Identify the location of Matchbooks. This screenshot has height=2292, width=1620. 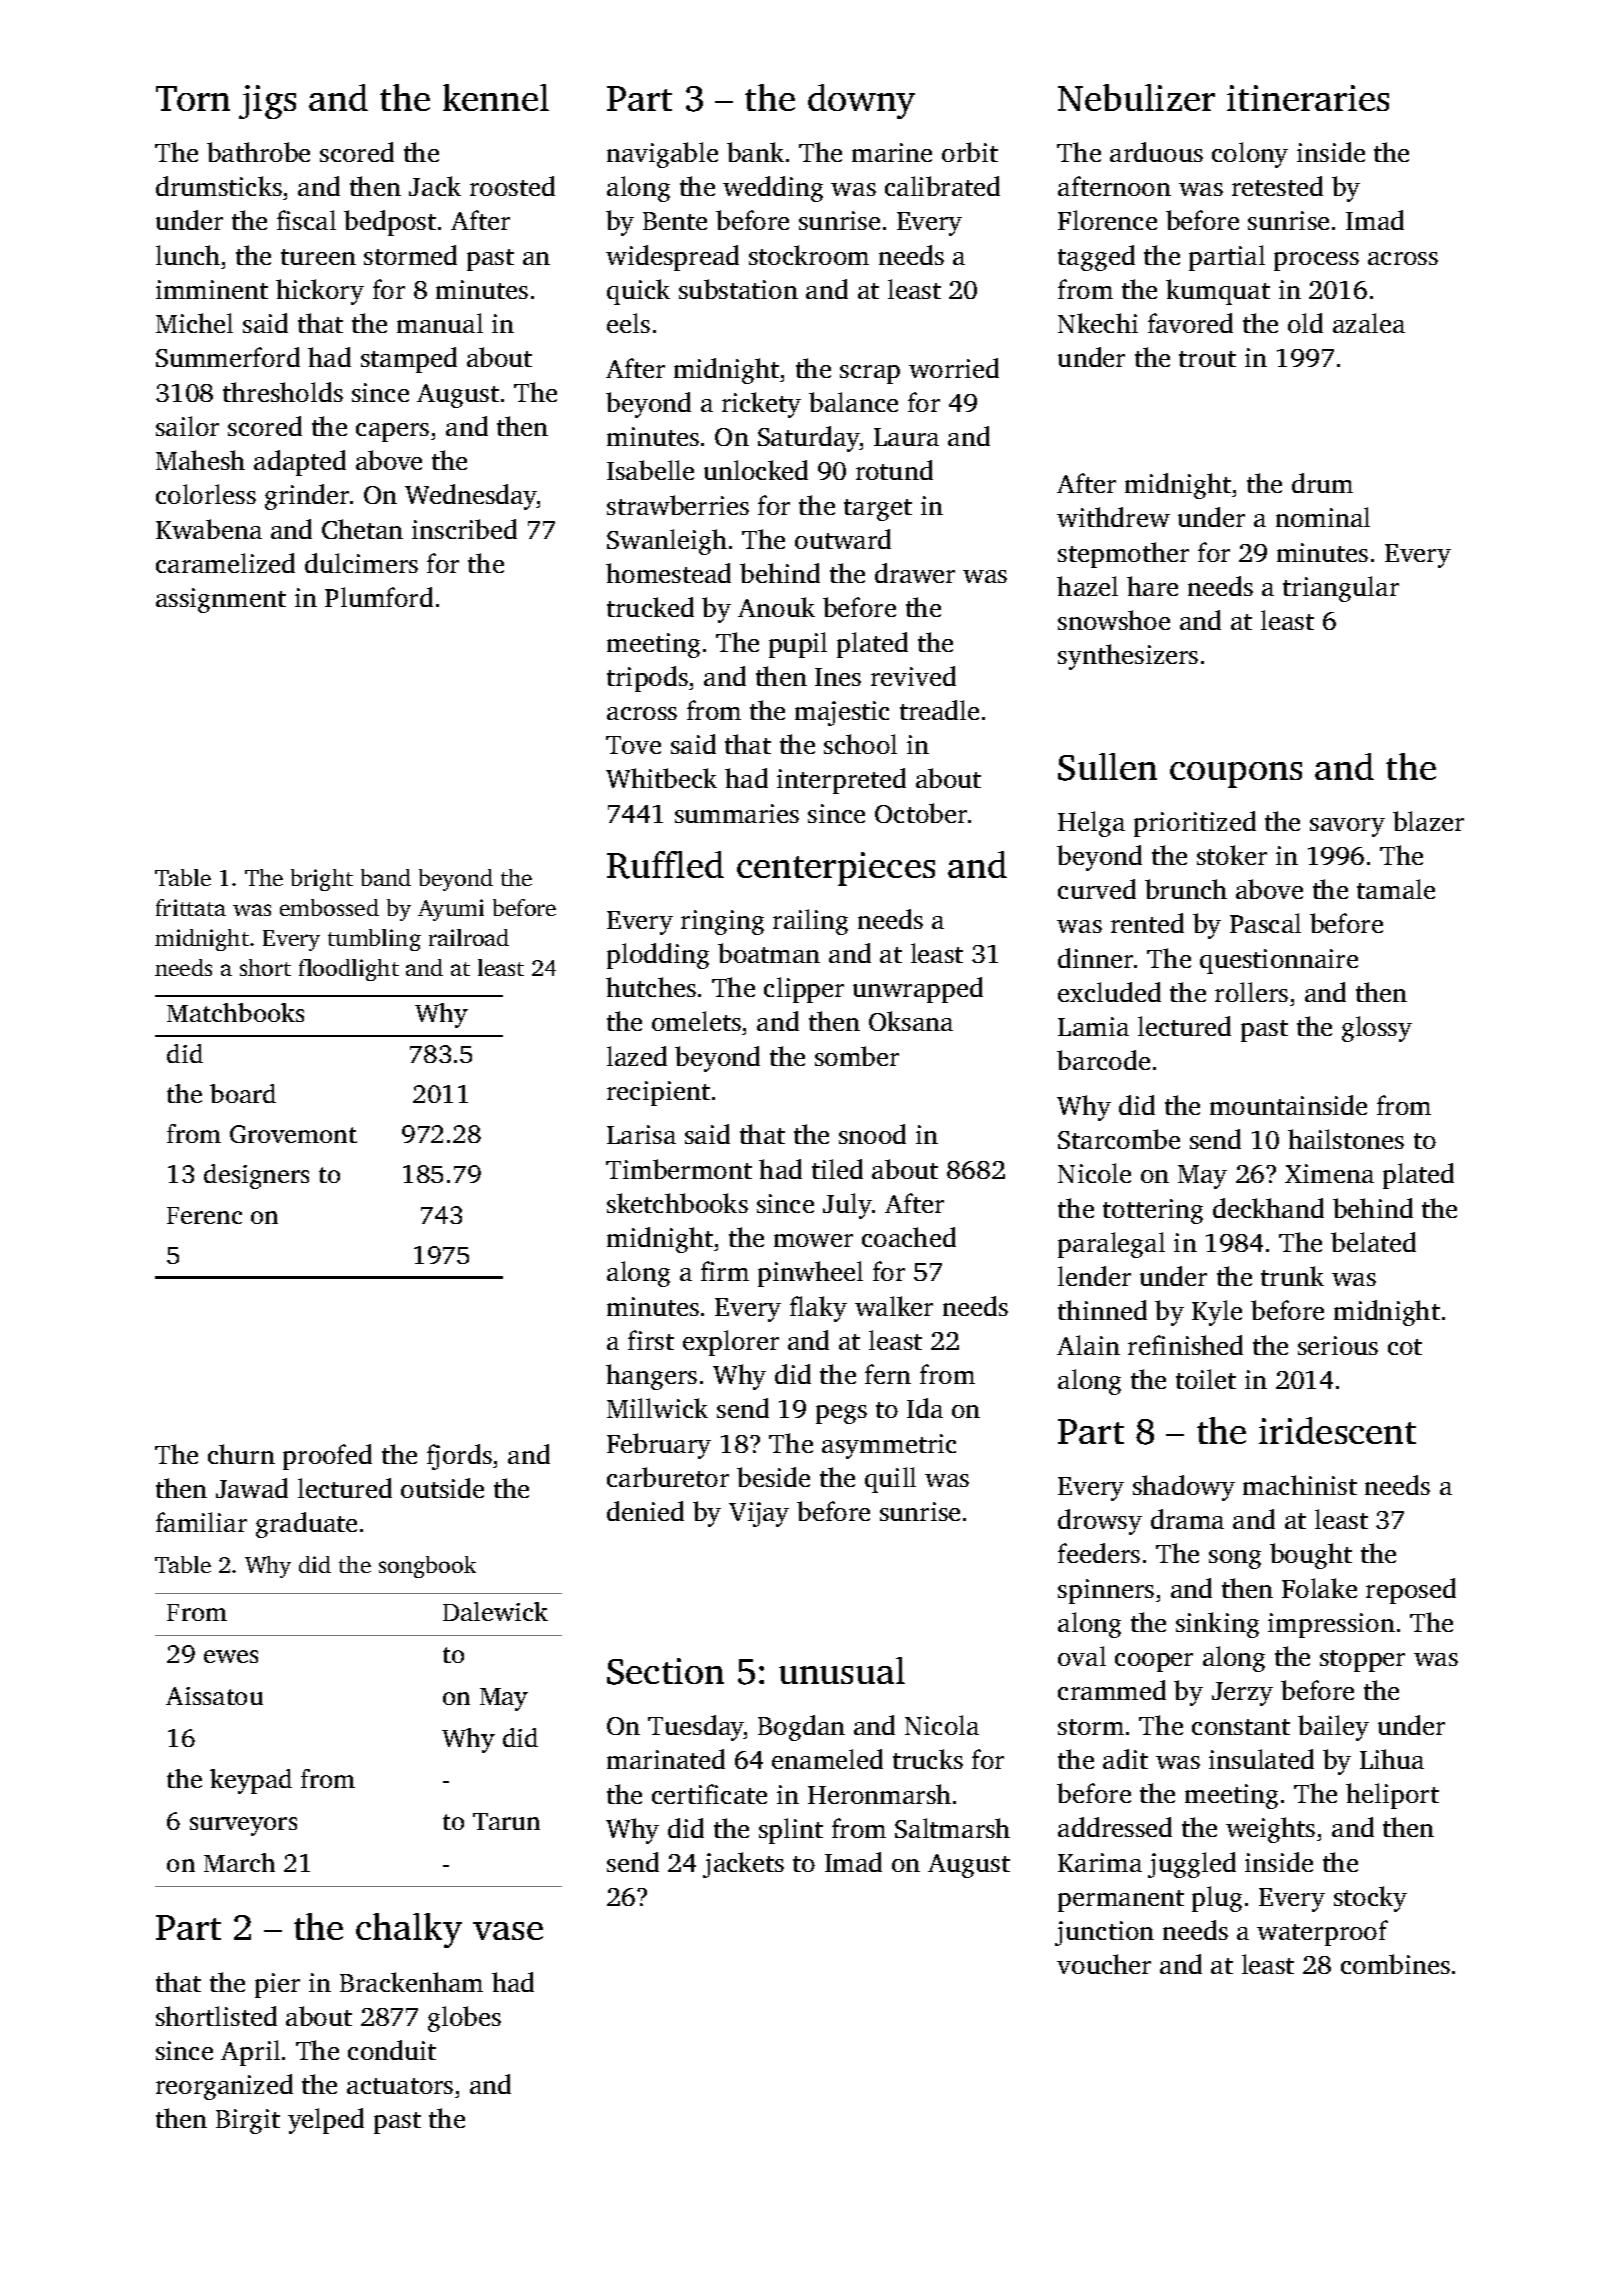
(235, 1012).
